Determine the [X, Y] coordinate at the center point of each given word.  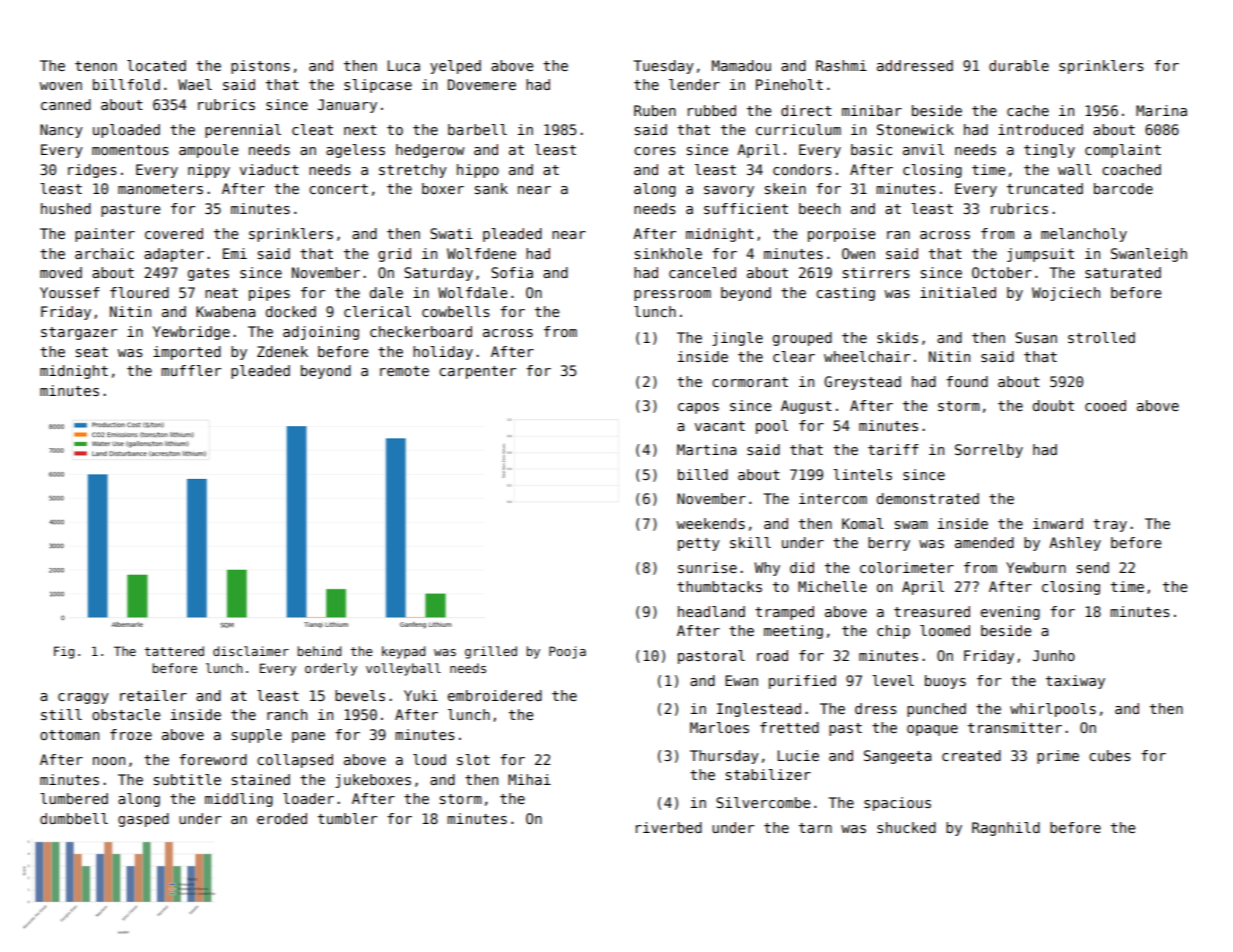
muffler [191, 370]
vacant [720, 426]
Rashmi [841, 65]
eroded [282, 818]
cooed [1105, 405]
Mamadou [741, 65]
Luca [404, 65]
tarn [815, 828]
